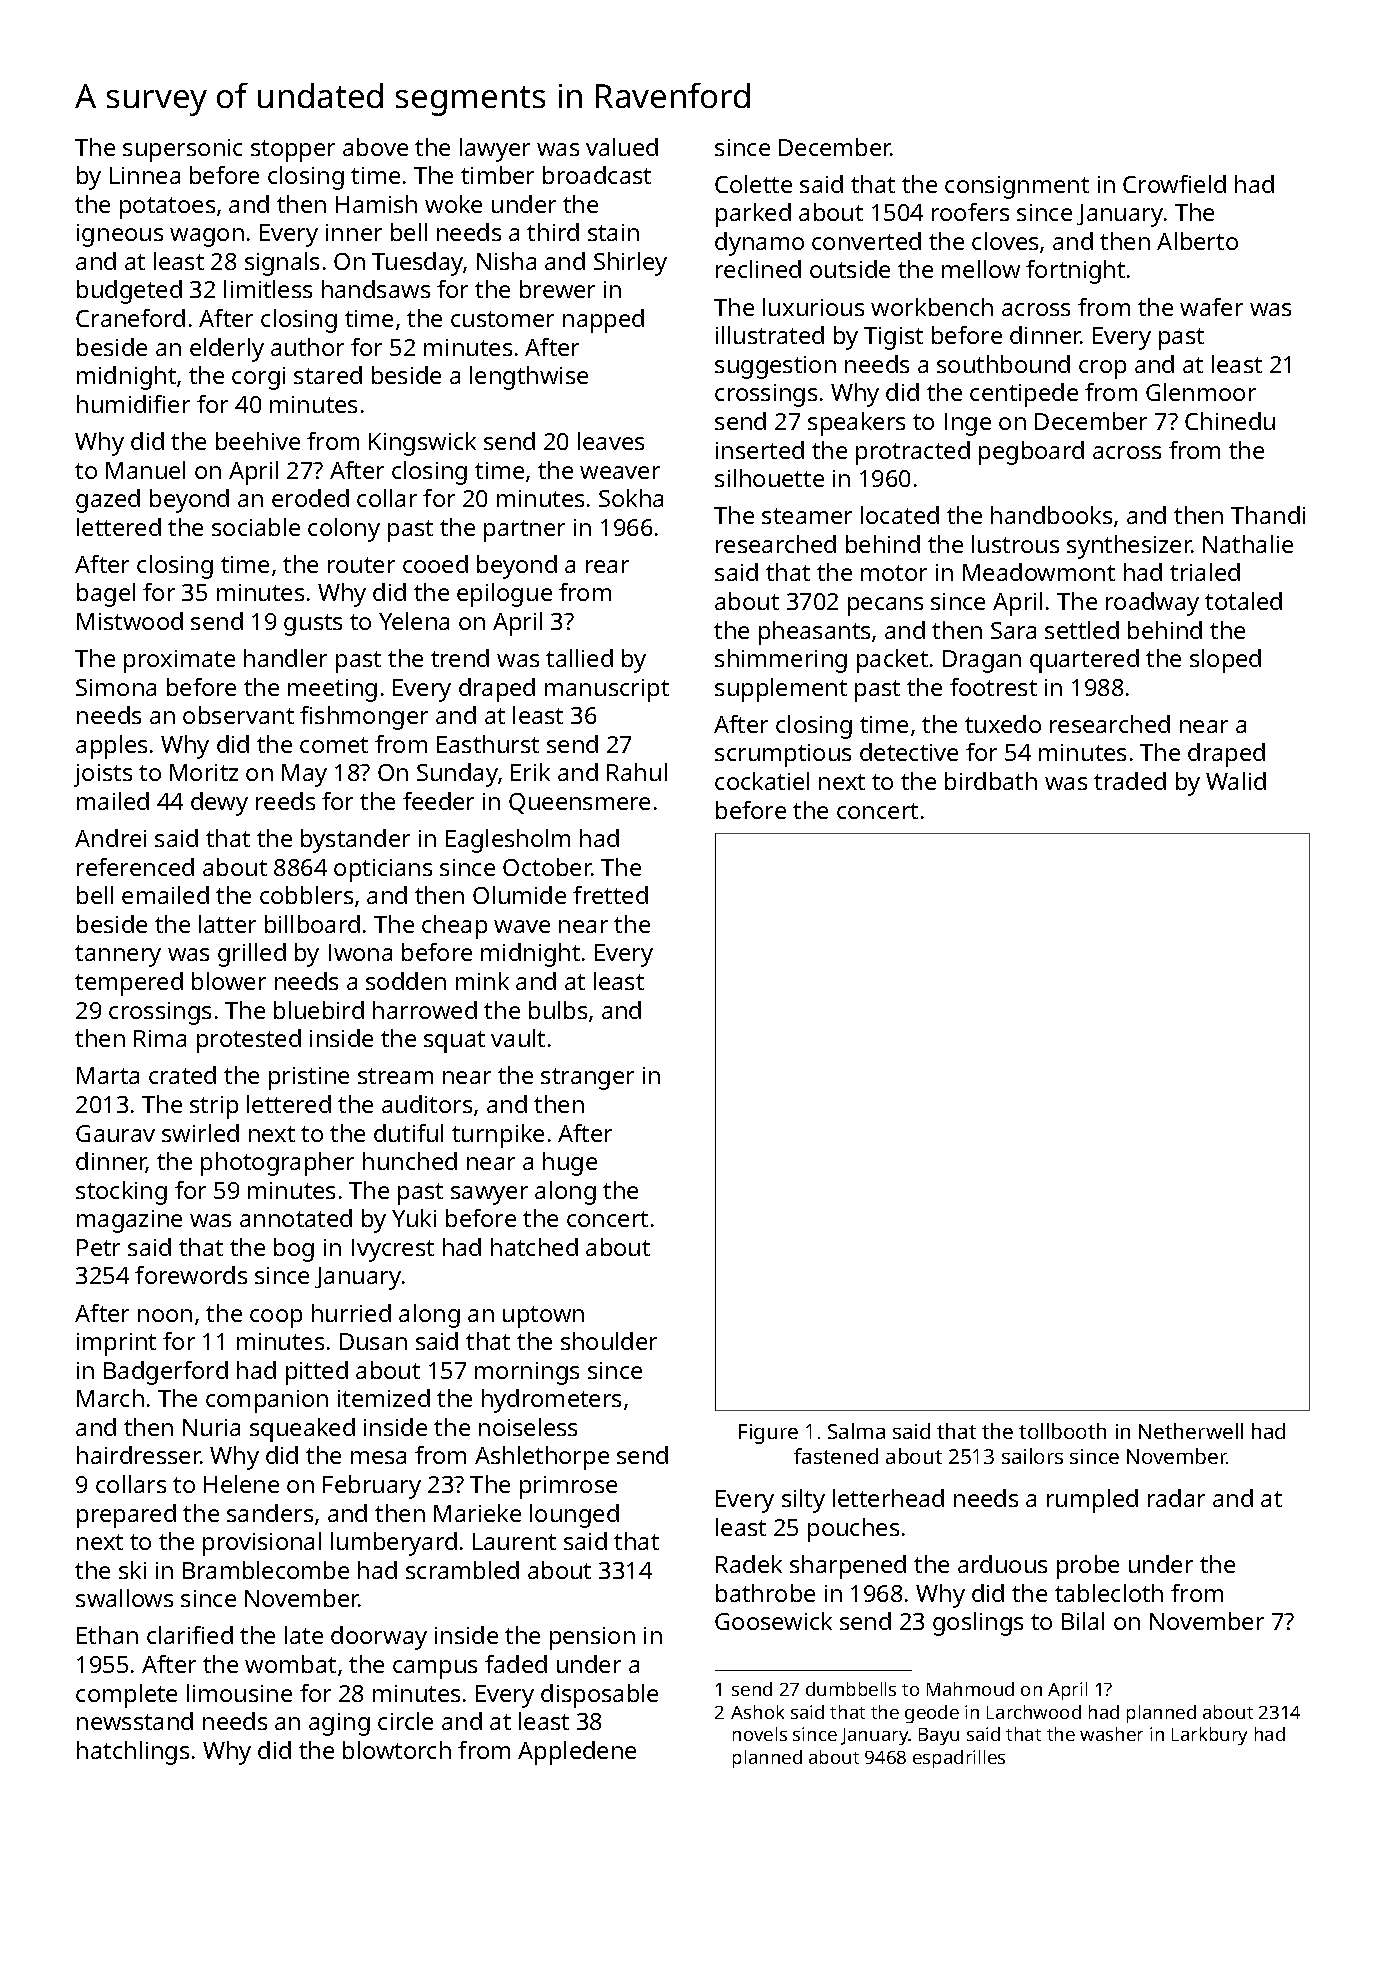 Image resolution: width=1386 pixels, height=1969 pixels. Describe the element at coordinates (375, 147) in the screenshot. I see `above` at that location.
